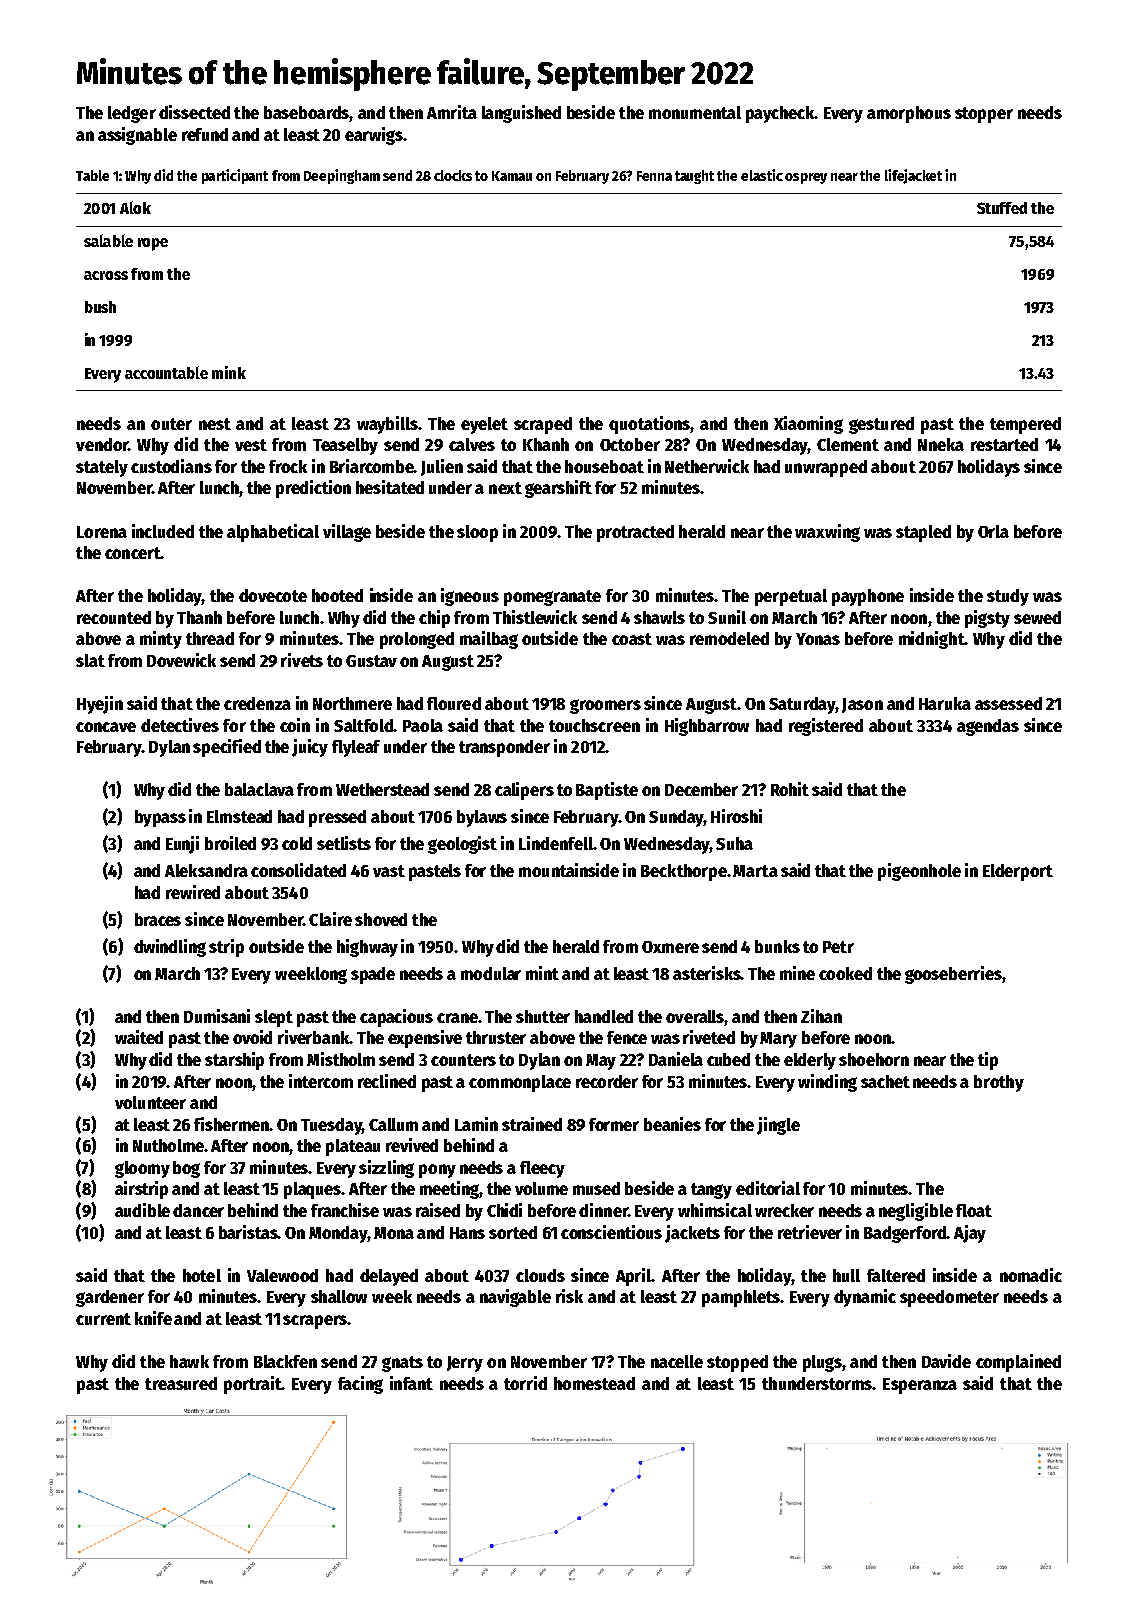 This screenshot has height=1609, width=1138. Describe the element at coordinates (259, 789) in the screenshot. I see `balaclava` at that location.
